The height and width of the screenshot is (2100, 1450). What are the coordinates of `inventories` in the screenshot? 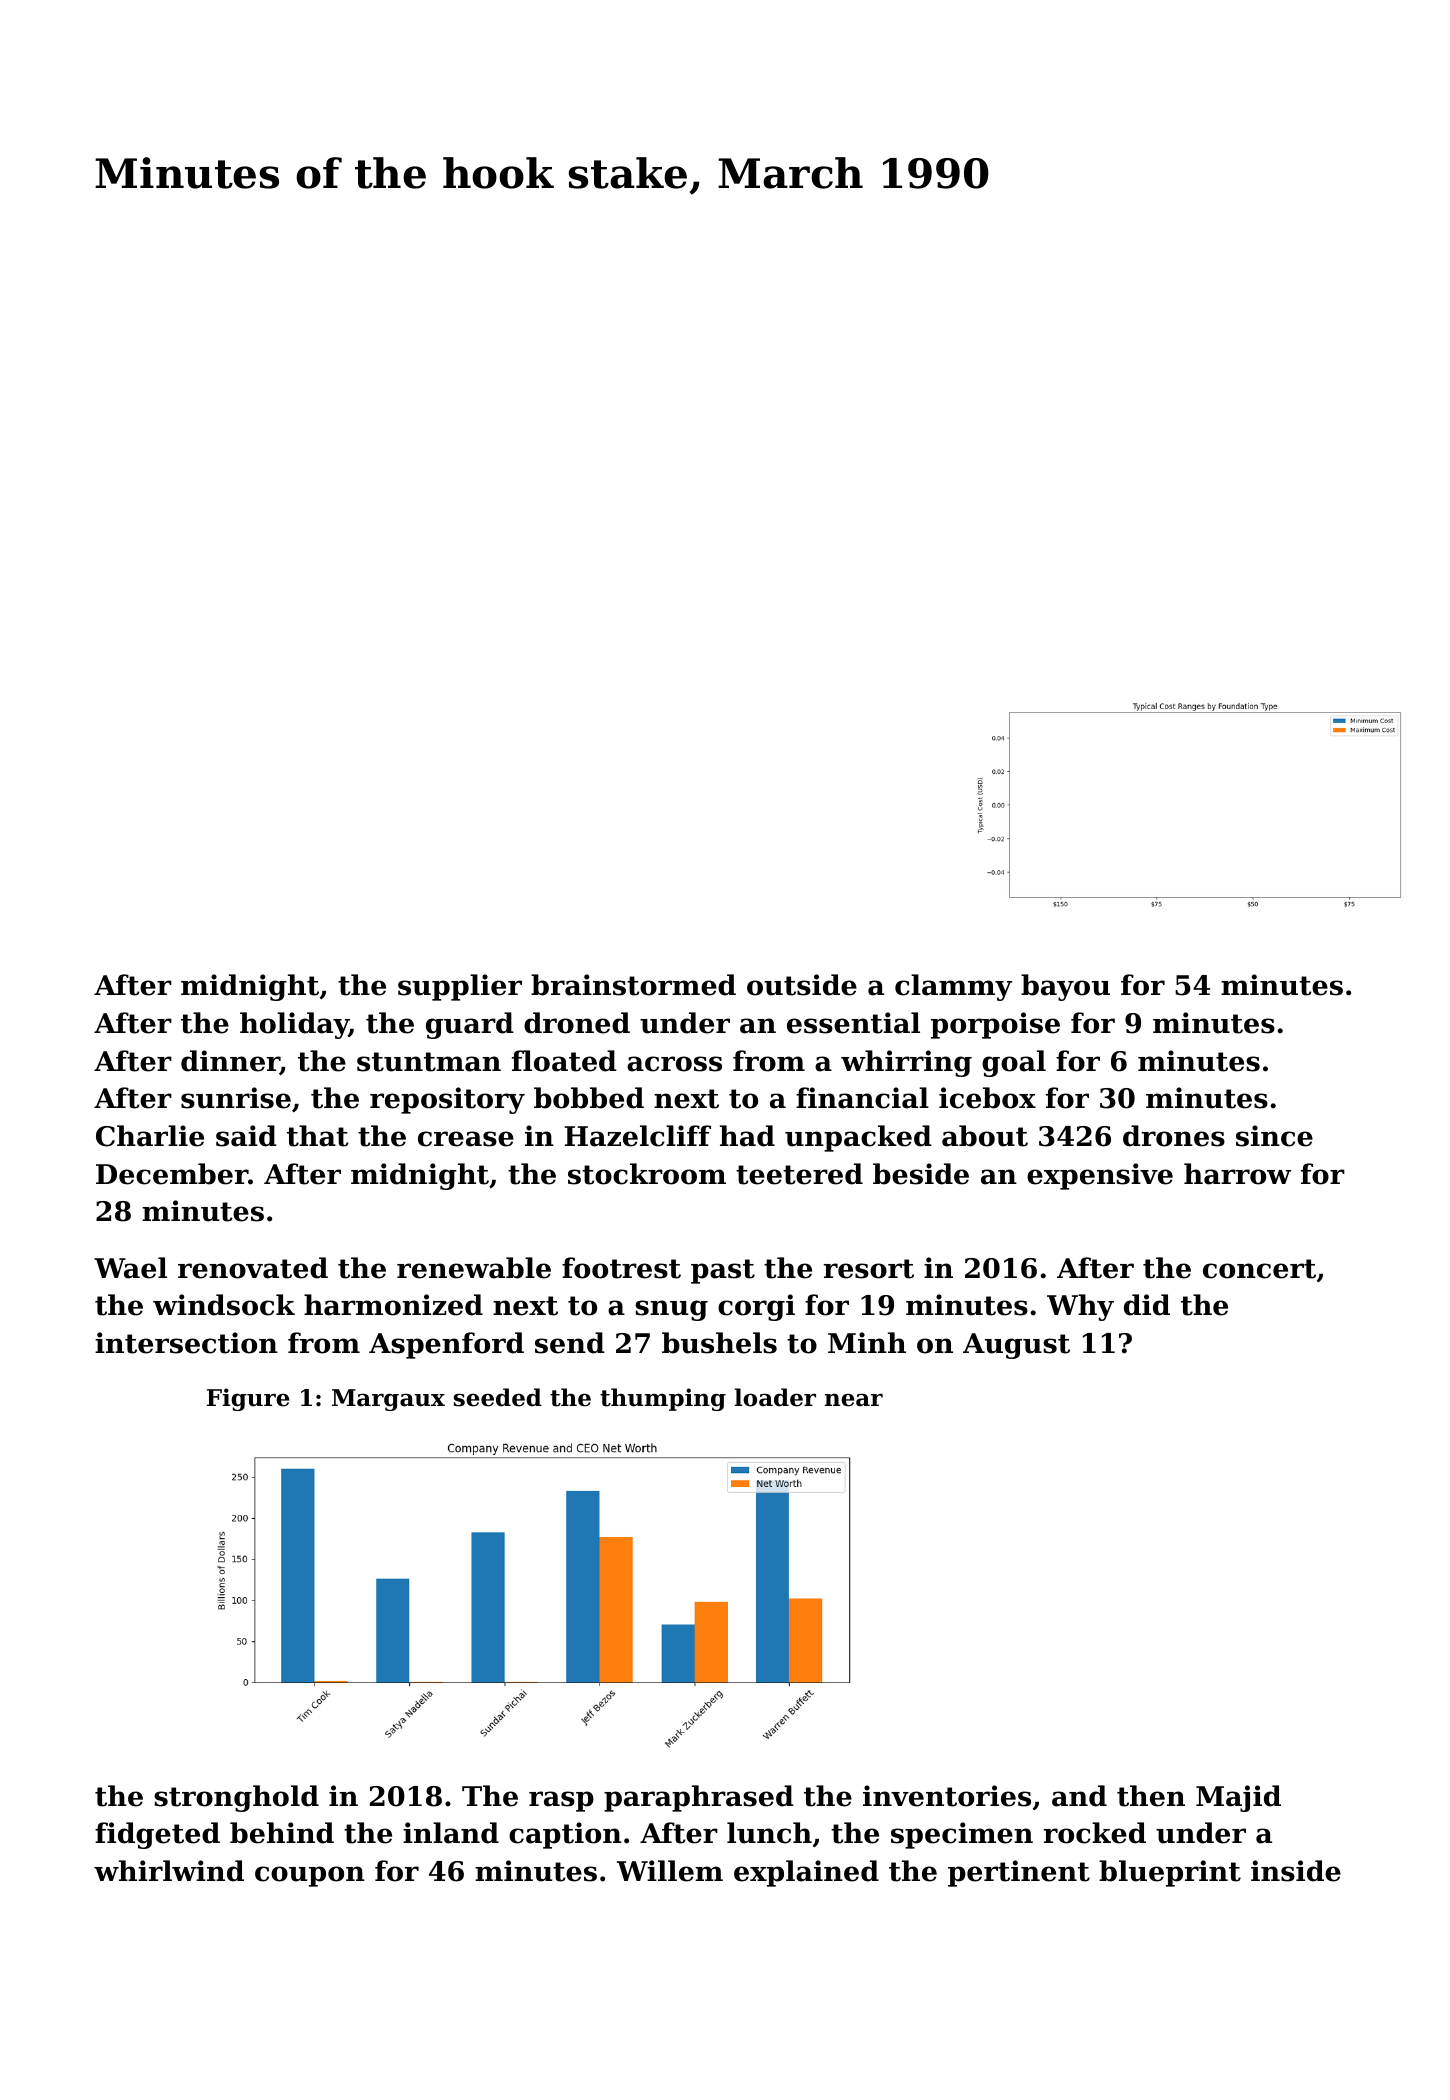 It's located at (947, 1796).
